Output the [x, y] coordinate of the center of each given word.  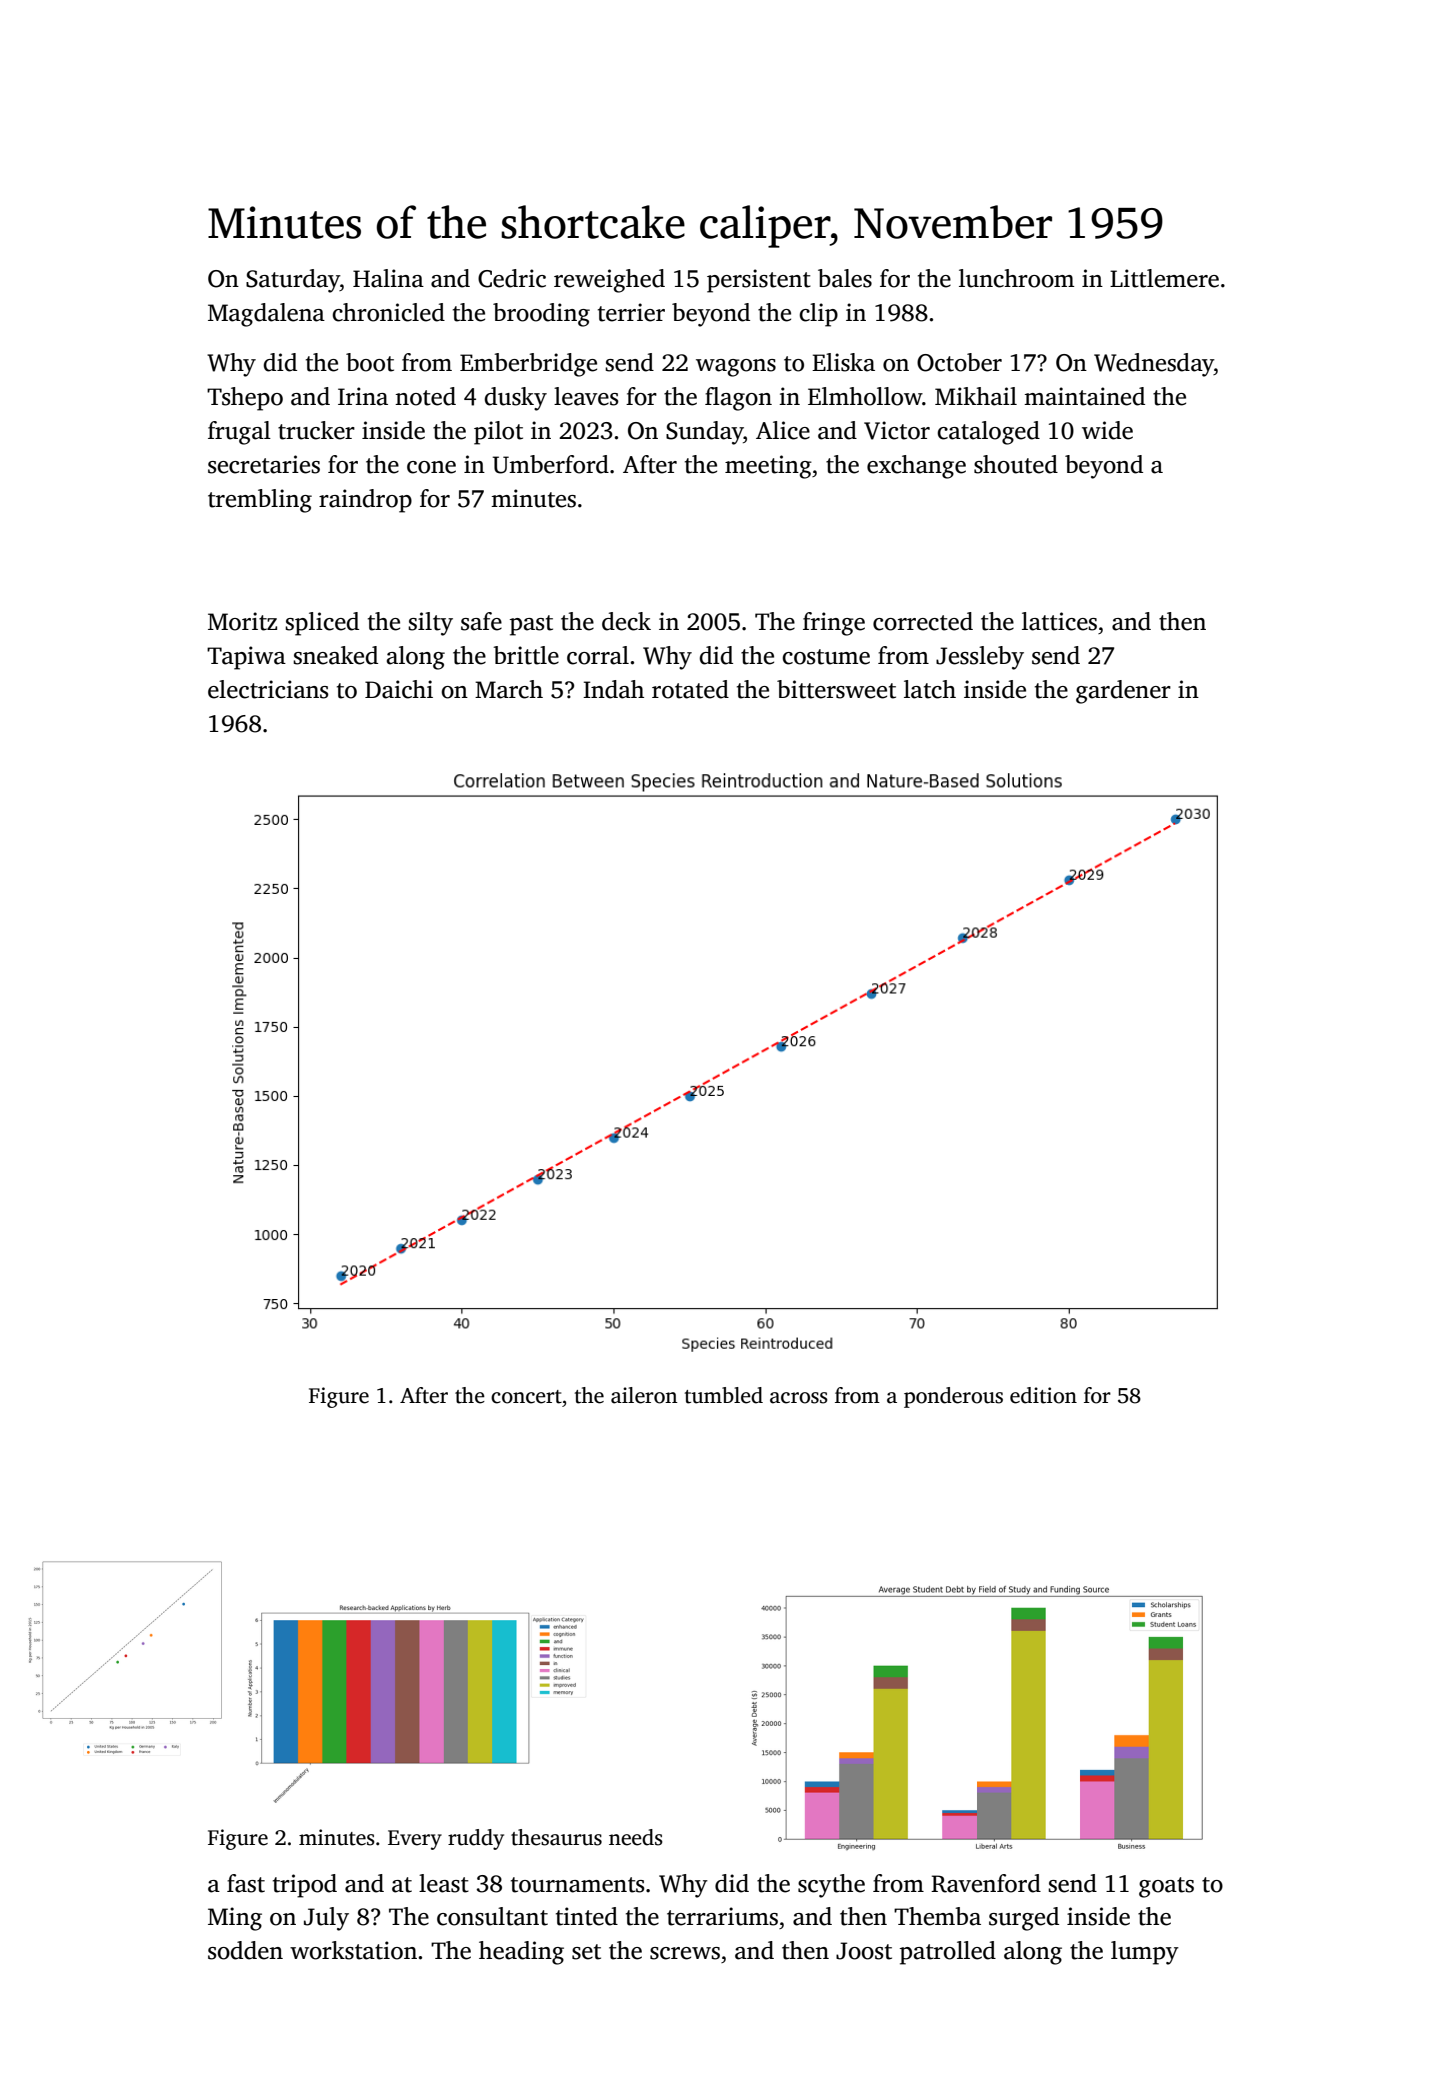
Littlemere [1164, 278]
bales [845, 278]
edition [1043, 1395]
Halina [388, 278]
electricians [268, 689]
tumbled [724, 1395]
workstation [353, 1950]
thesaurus [556, 1837]
